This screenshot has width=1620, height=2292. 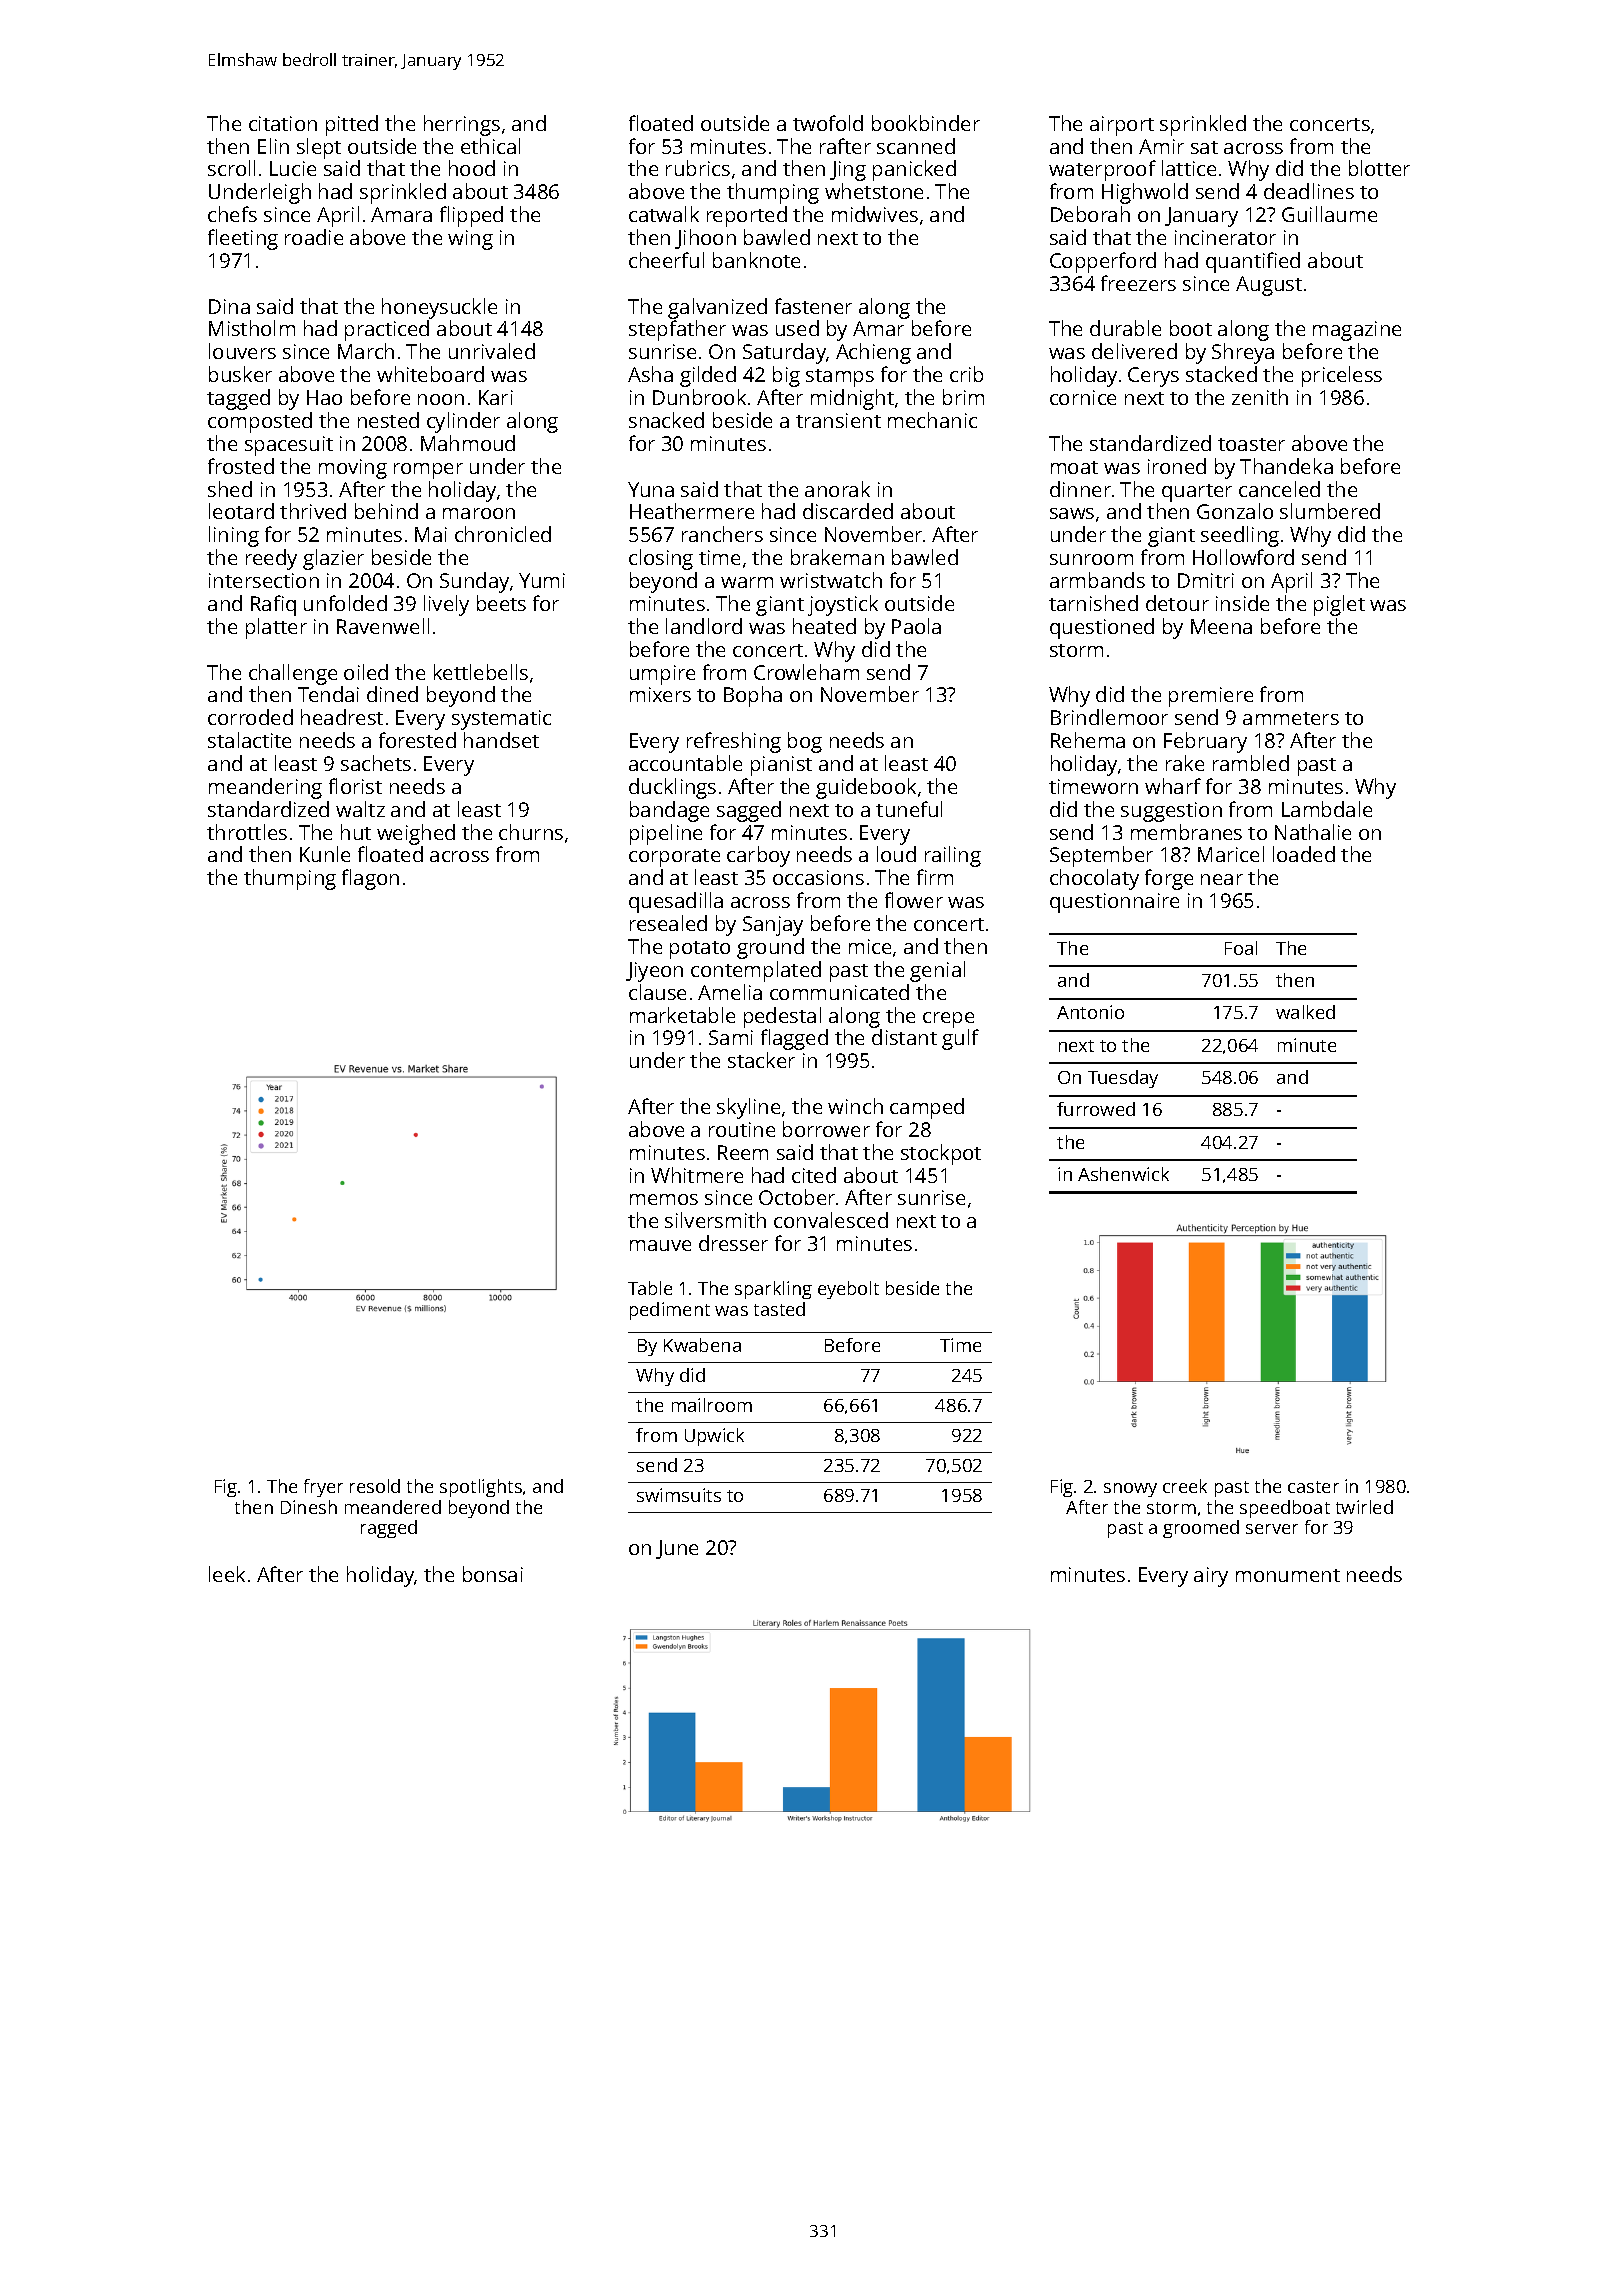 What do you see at coordinates (386, 511) in the screenshot?
I see `behind` at bounding box center [386, 511].
